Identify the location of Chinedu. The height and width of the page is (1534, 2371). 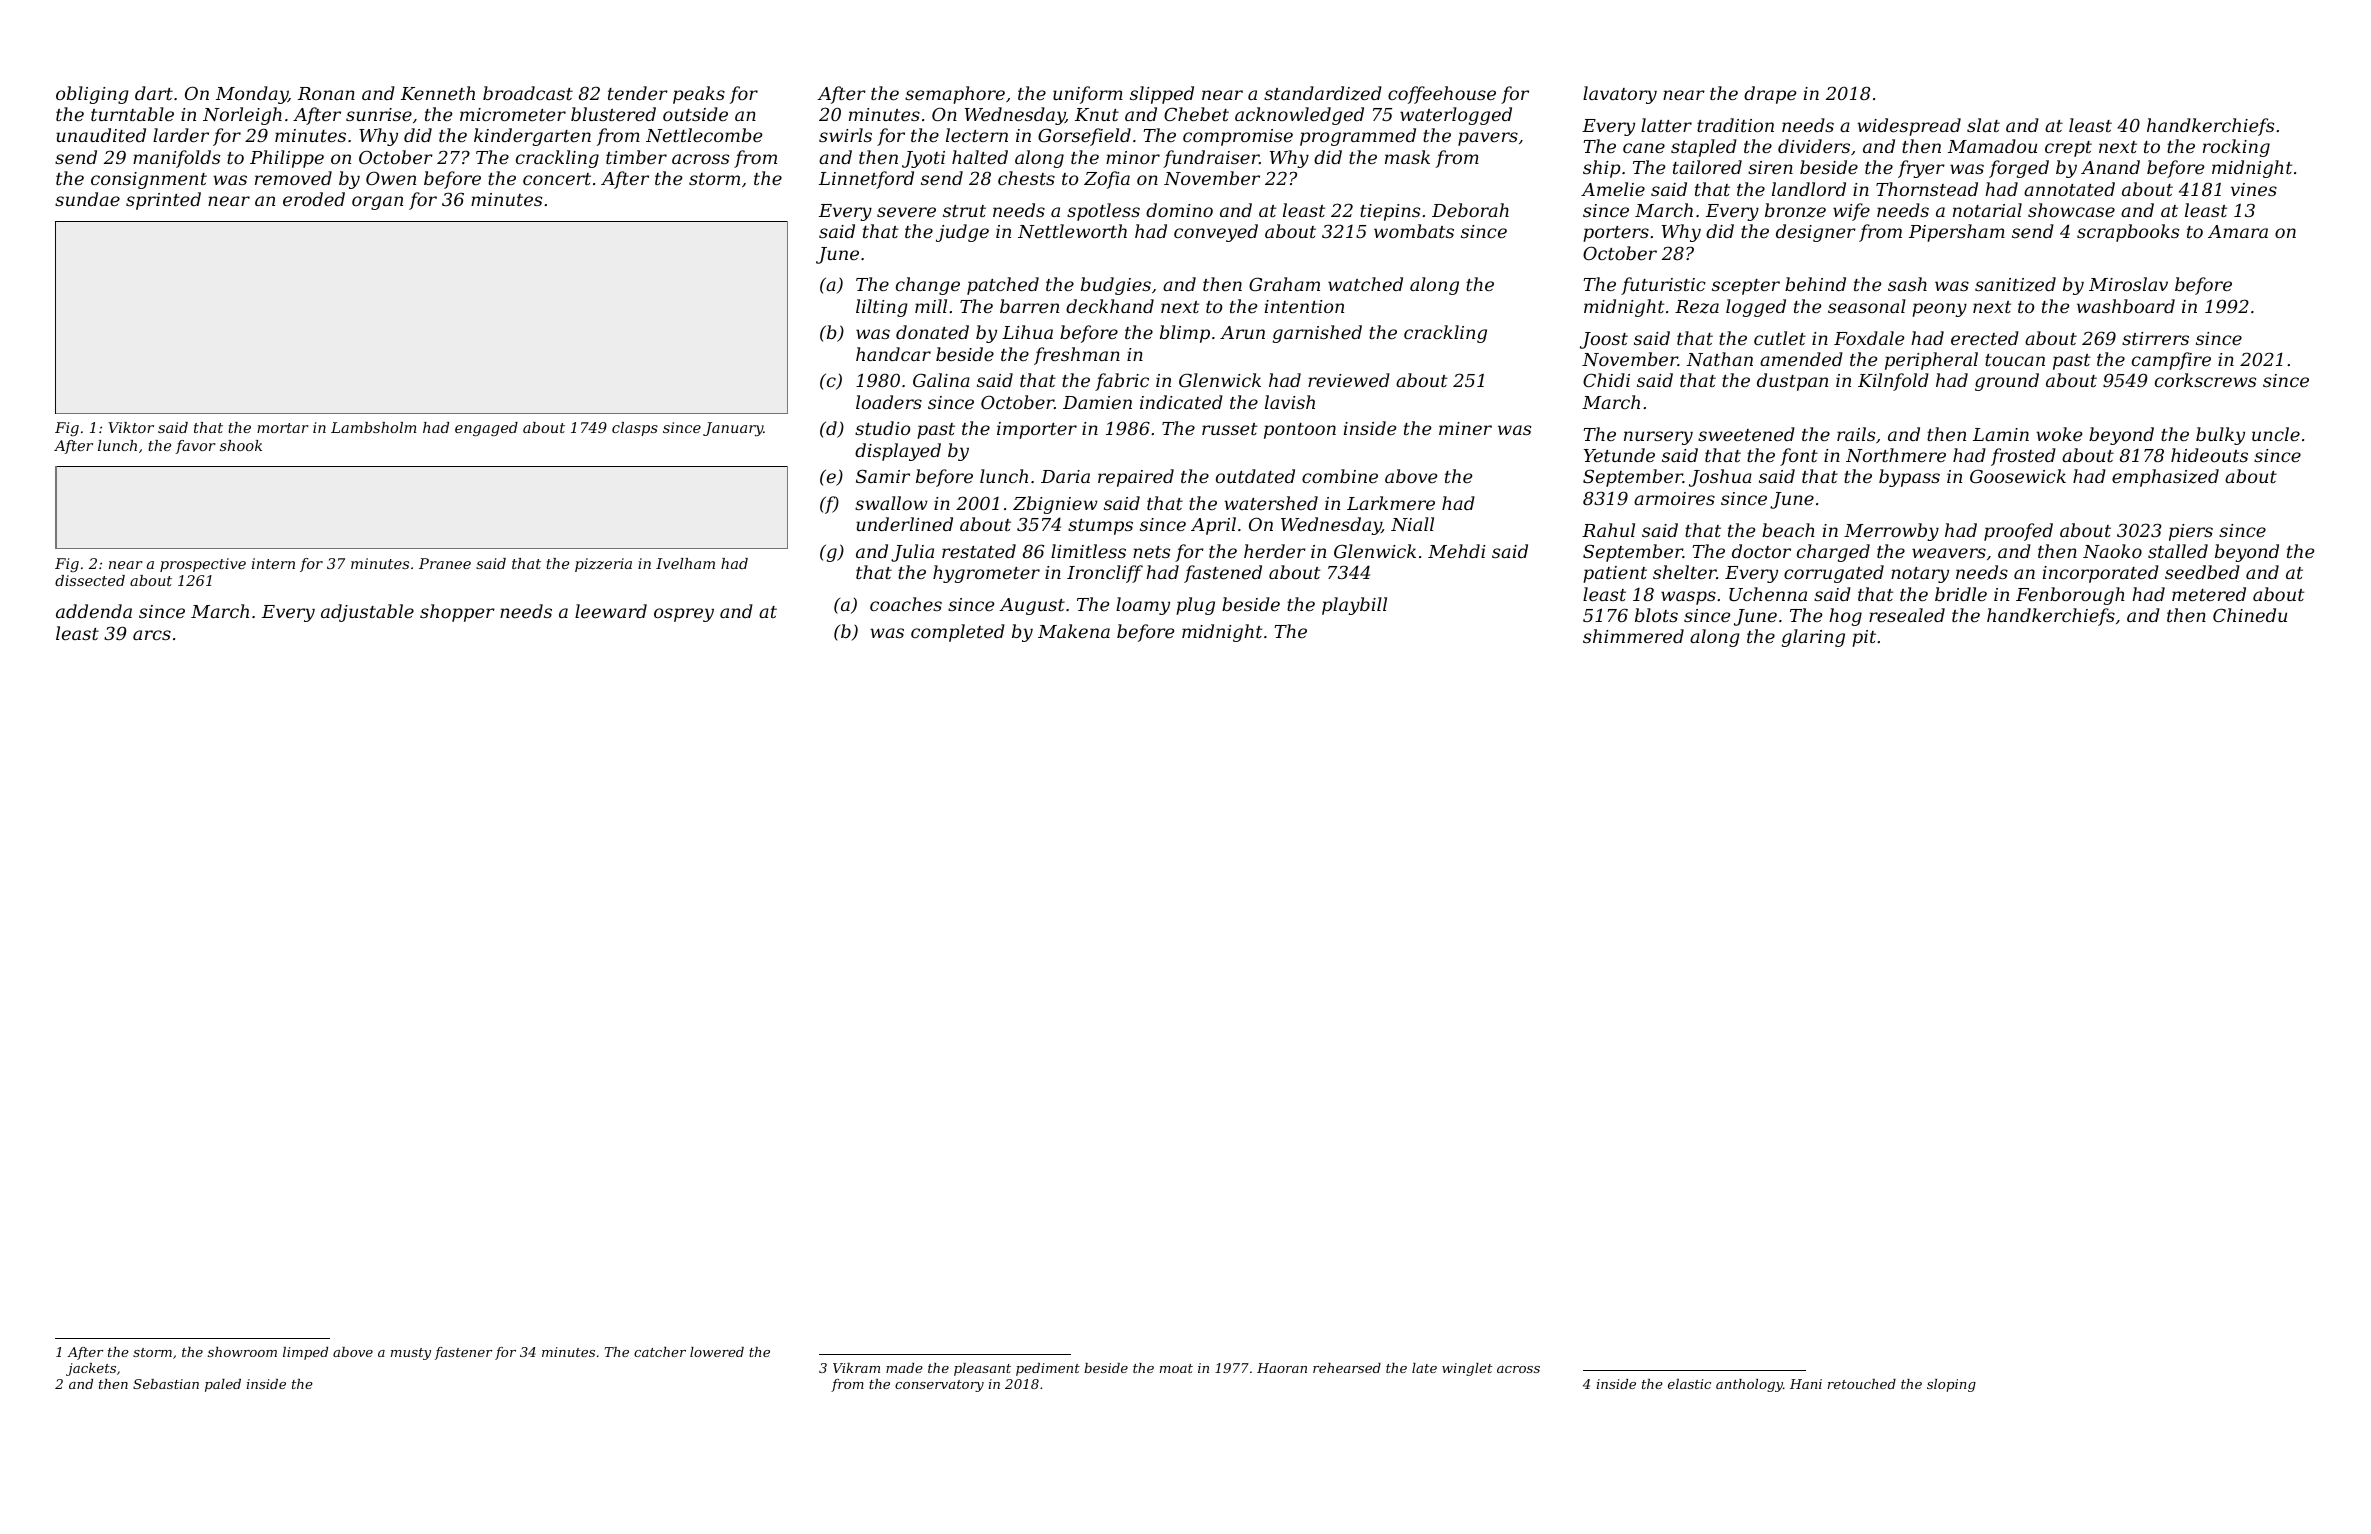
(2250, 615).
